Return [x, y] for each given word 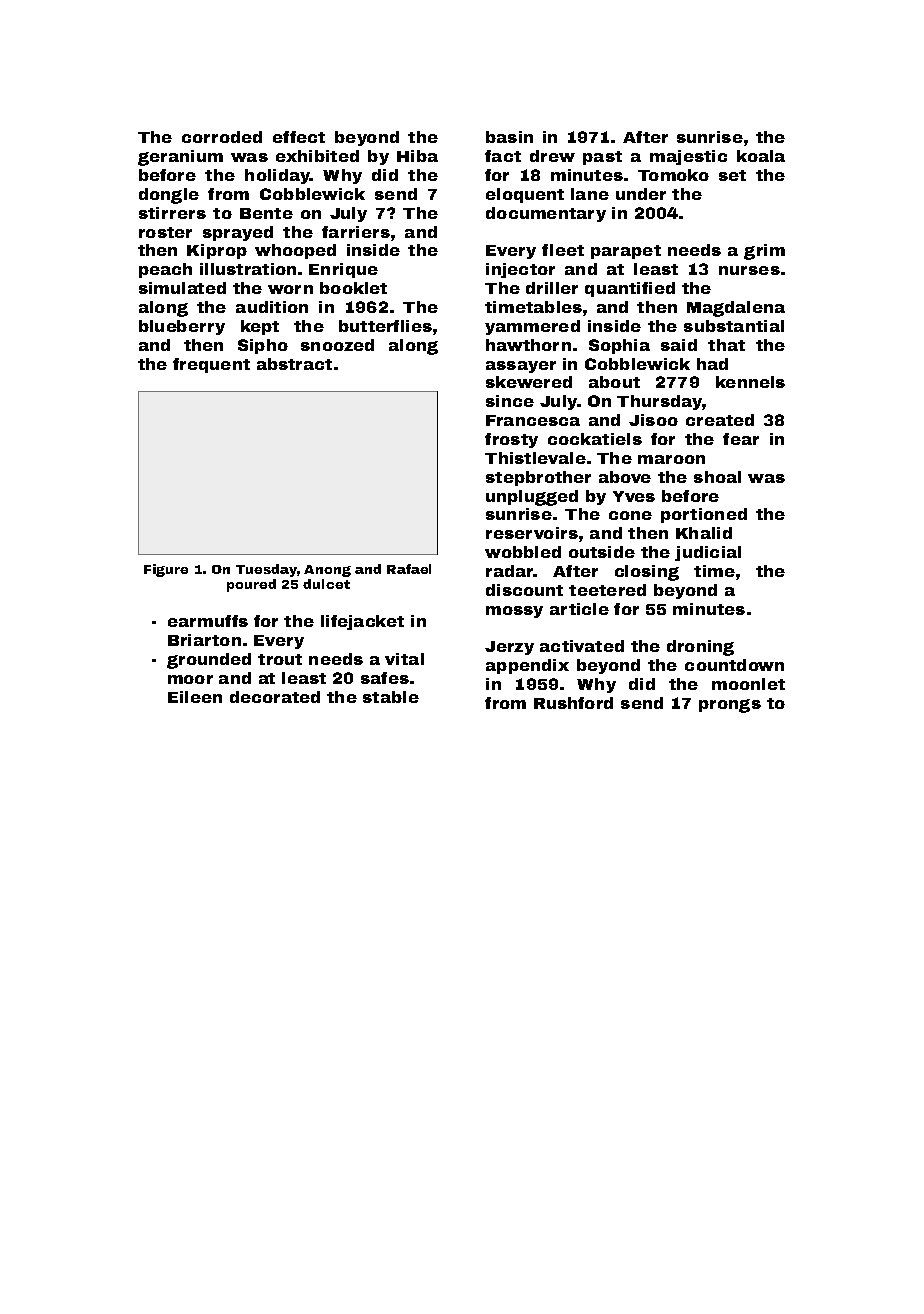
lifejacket [362, 622]
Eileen [195, 697]
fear [741, 439]
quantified [630, 289]
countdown [734, 665]
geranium [180, 158]
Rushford [573, 703]
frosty [511, 440]
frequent [211, 365]
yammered [532, 327]
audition [272, 307]
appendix [527, 666]
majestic [688, 157]
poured [251, 585]
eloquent [525, 195]
